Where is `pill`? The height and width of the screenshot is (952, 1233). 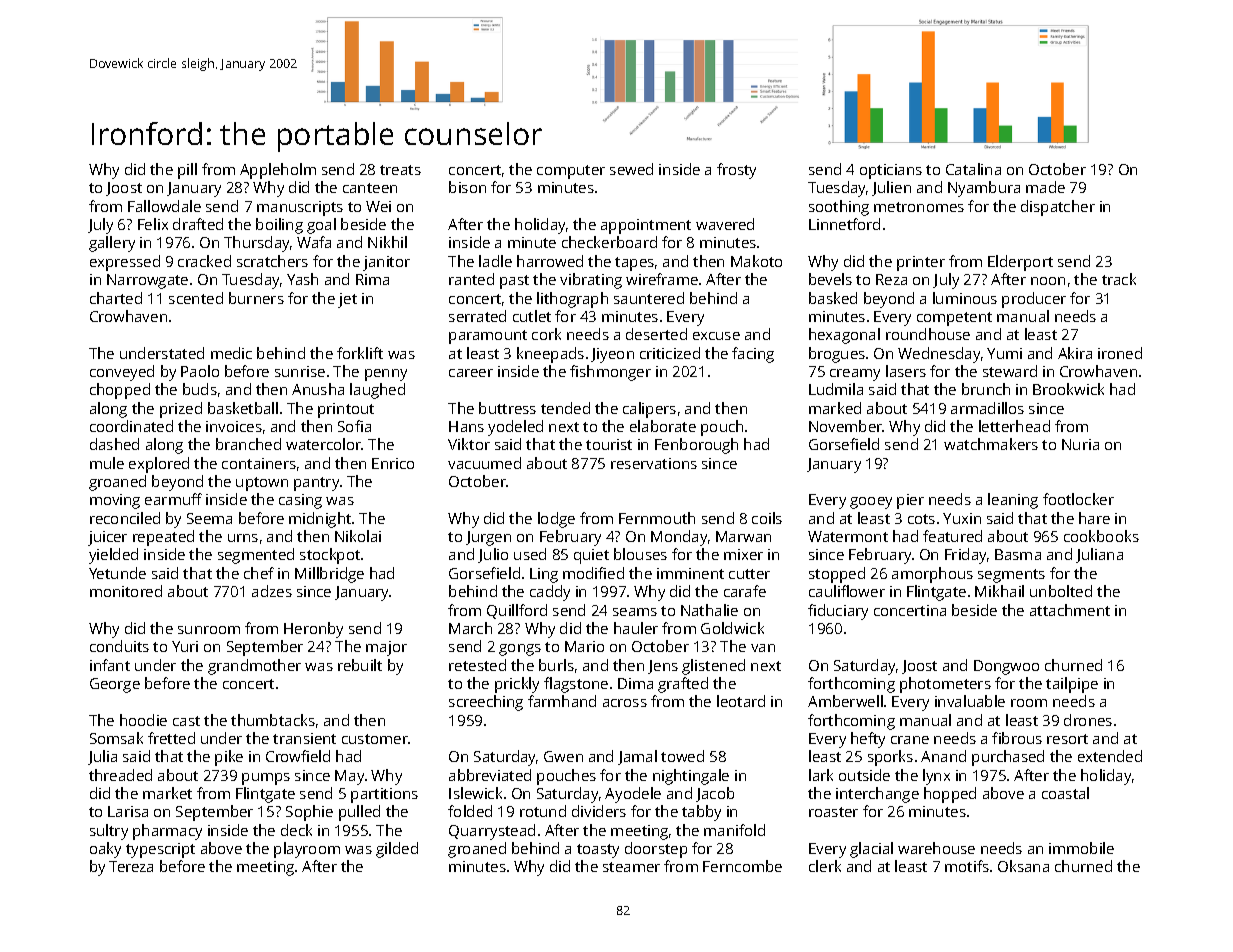 pill is located at coordinates (187, 171).
